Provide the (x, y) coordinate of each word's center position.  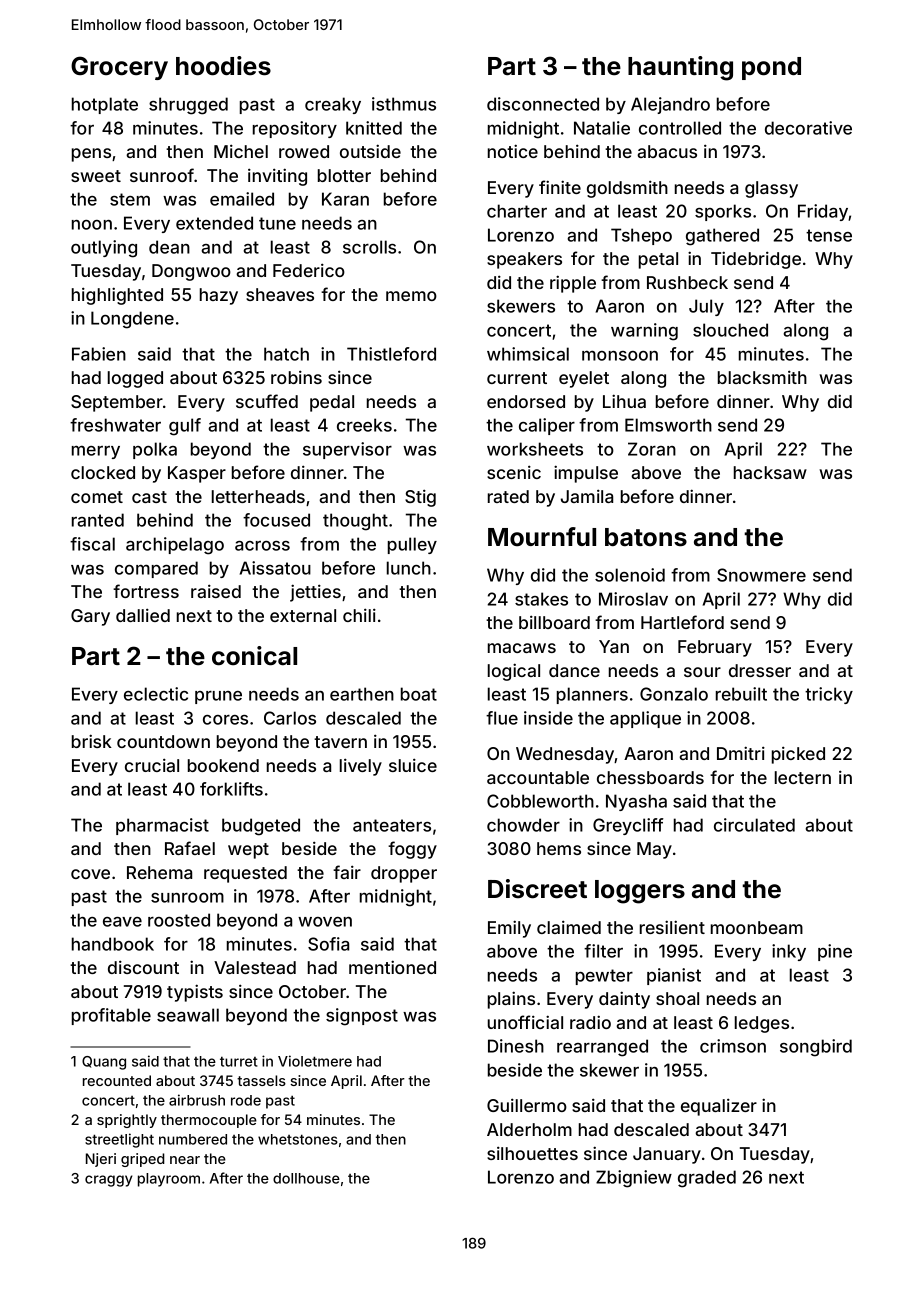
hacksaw (770, 472)
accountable (538, 777)
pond (771, 68)
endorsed (526, 401)
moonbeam (757, 927)
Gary (90, 617)
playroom (169, 1180)
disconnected (543, 104)
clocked (103, 472)
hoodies (223, 66)
